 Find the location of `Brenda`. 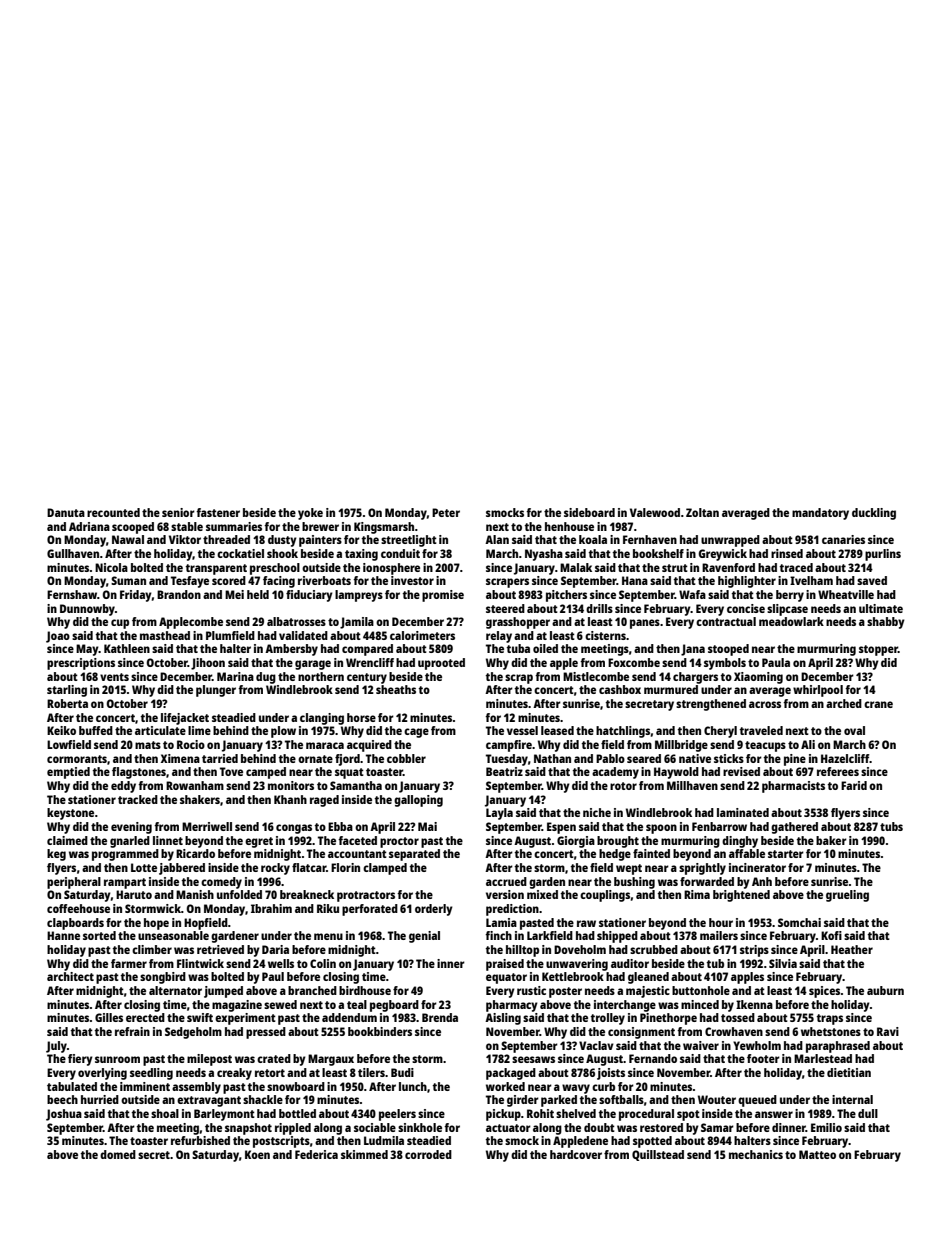

Brenda is located at coordinates (440, 1017).
